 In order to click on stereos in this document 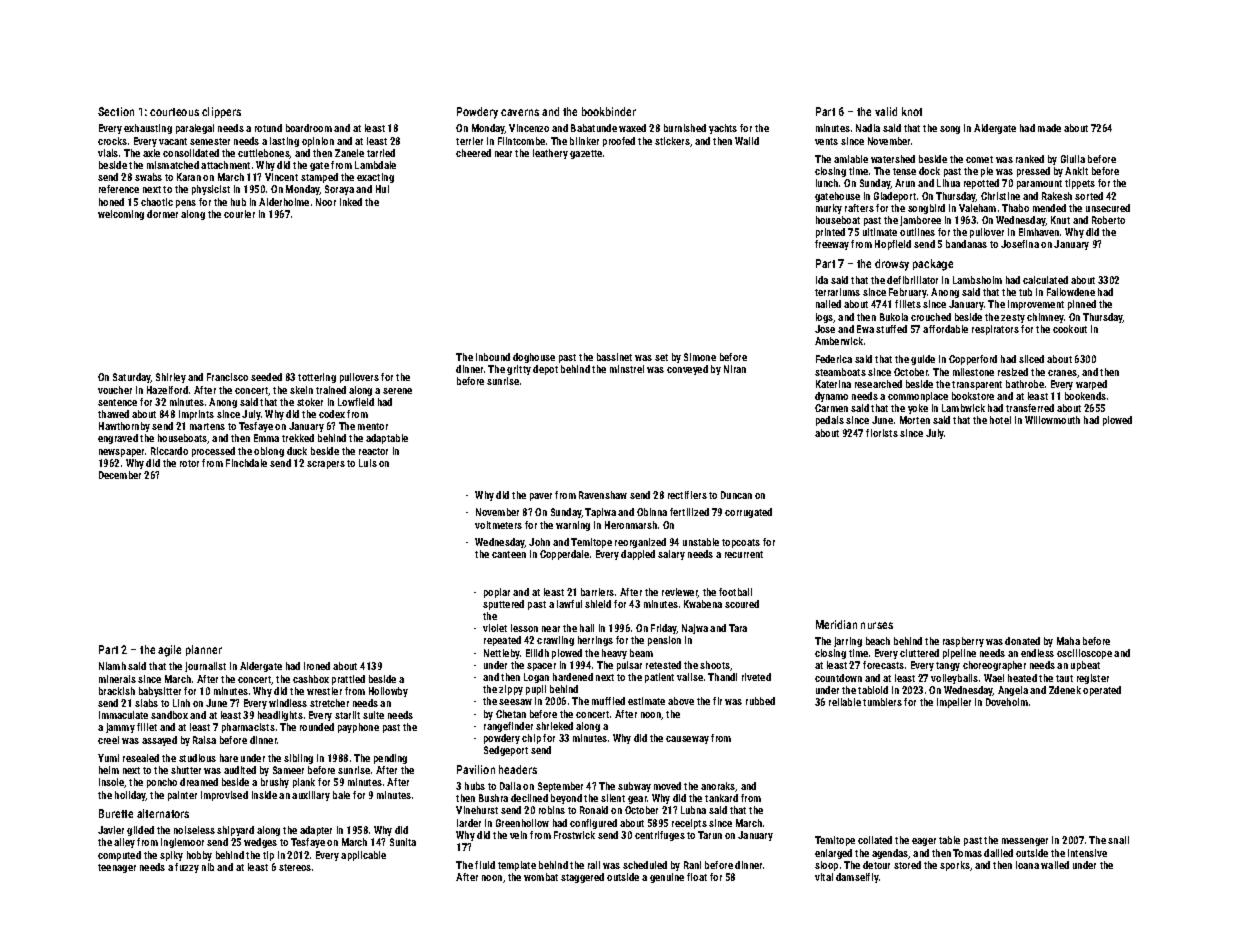, I will do `click(295, 867)`.
